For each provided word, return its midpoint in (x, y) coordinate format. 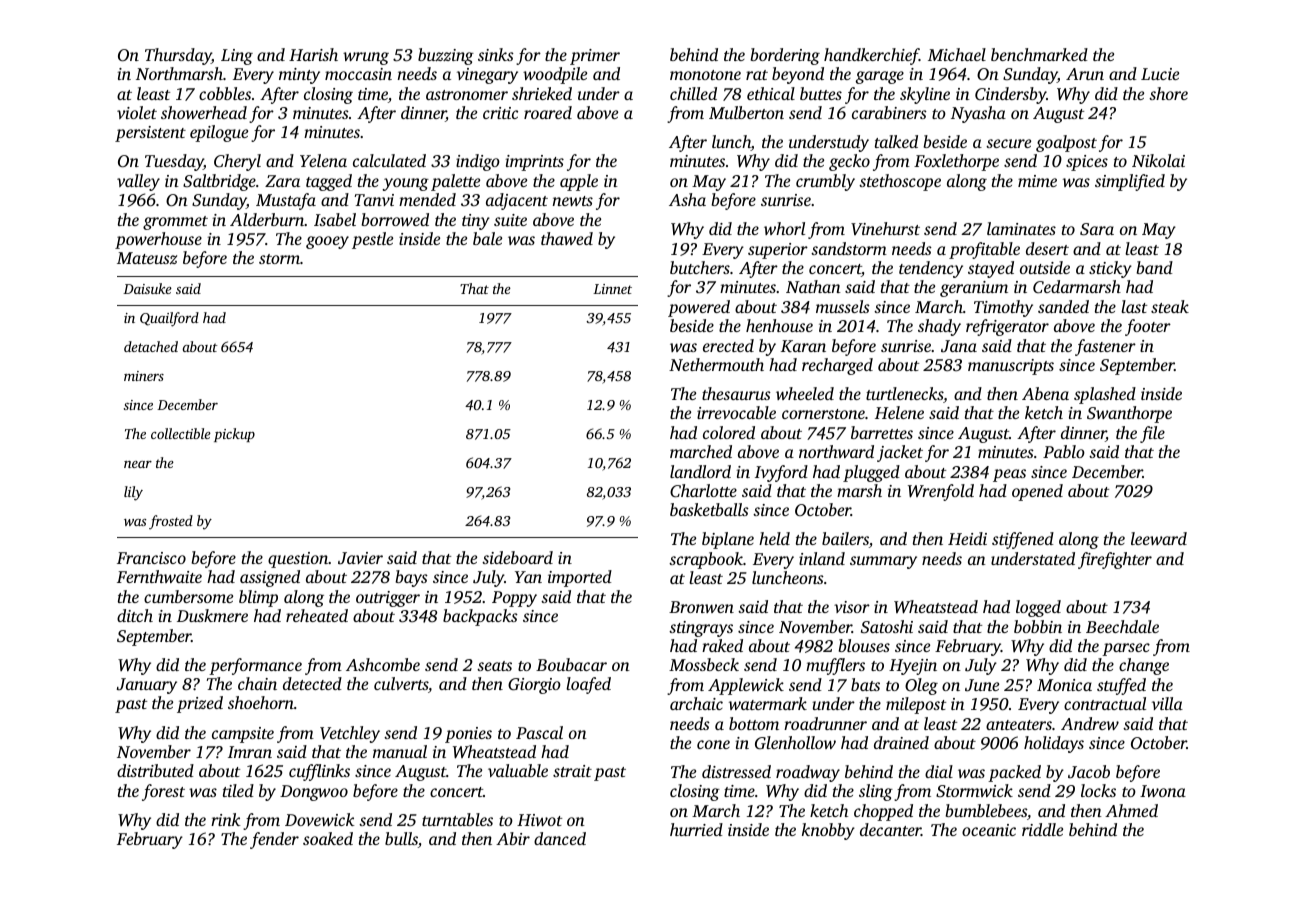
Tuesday (174, 162)
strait (572, 771)
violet (137, 112)
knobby (828, 831)
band (1154, 267)
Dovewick (320, 819)
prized (200, 704)
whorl (784, 228)
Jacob (1089, 771)
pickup (234, 435)
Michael (957, 54)
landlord (700, 471)
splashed (1105, 395)
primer (595, 57)
